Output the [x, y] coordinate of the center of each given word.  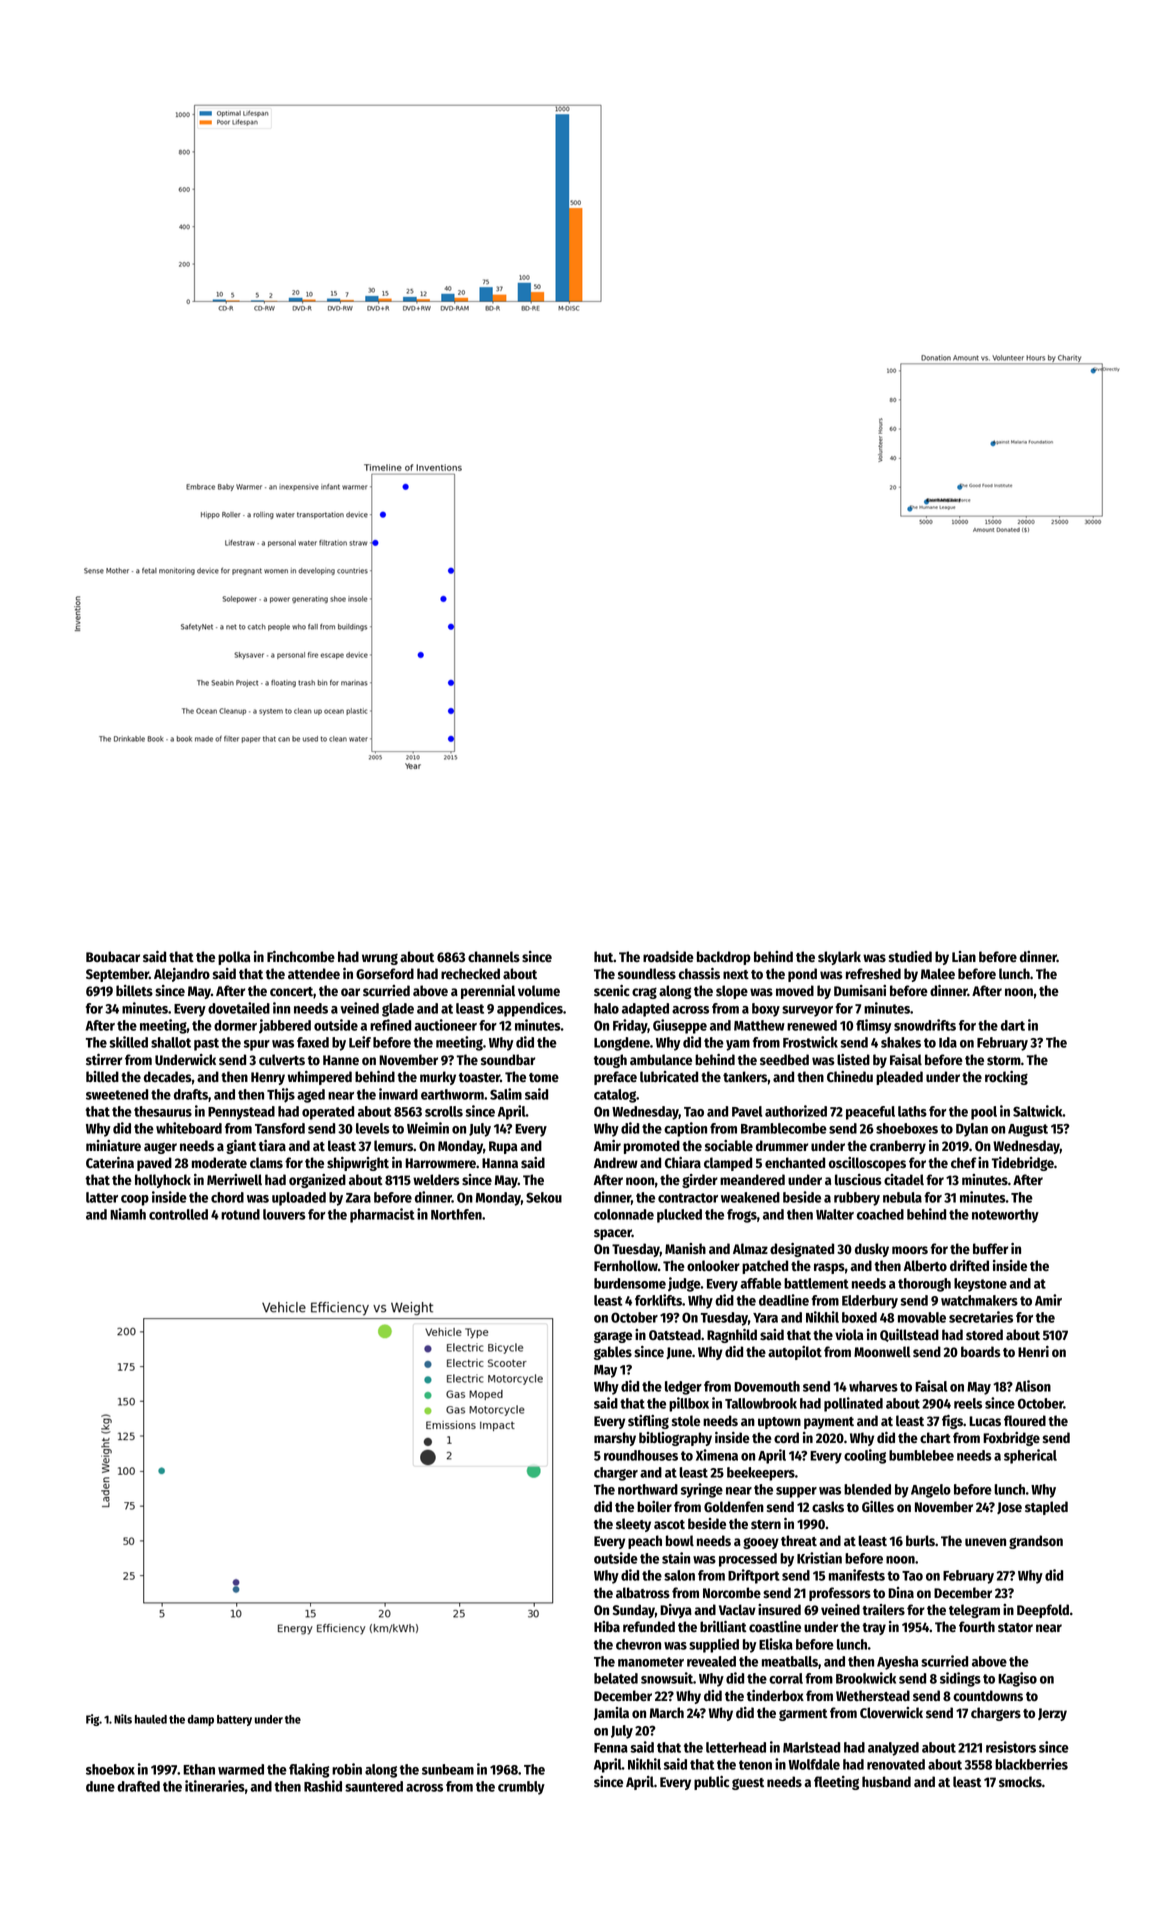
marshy [615, 1439]
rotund [240, 1214]
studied [910, 956]
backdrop [724, 958]
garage [613, 1337]
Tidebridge [1023, 1164]
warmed [241, 1769]
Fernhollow [626, 1266]
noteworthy [1005, 1216]
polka [234, 958]
